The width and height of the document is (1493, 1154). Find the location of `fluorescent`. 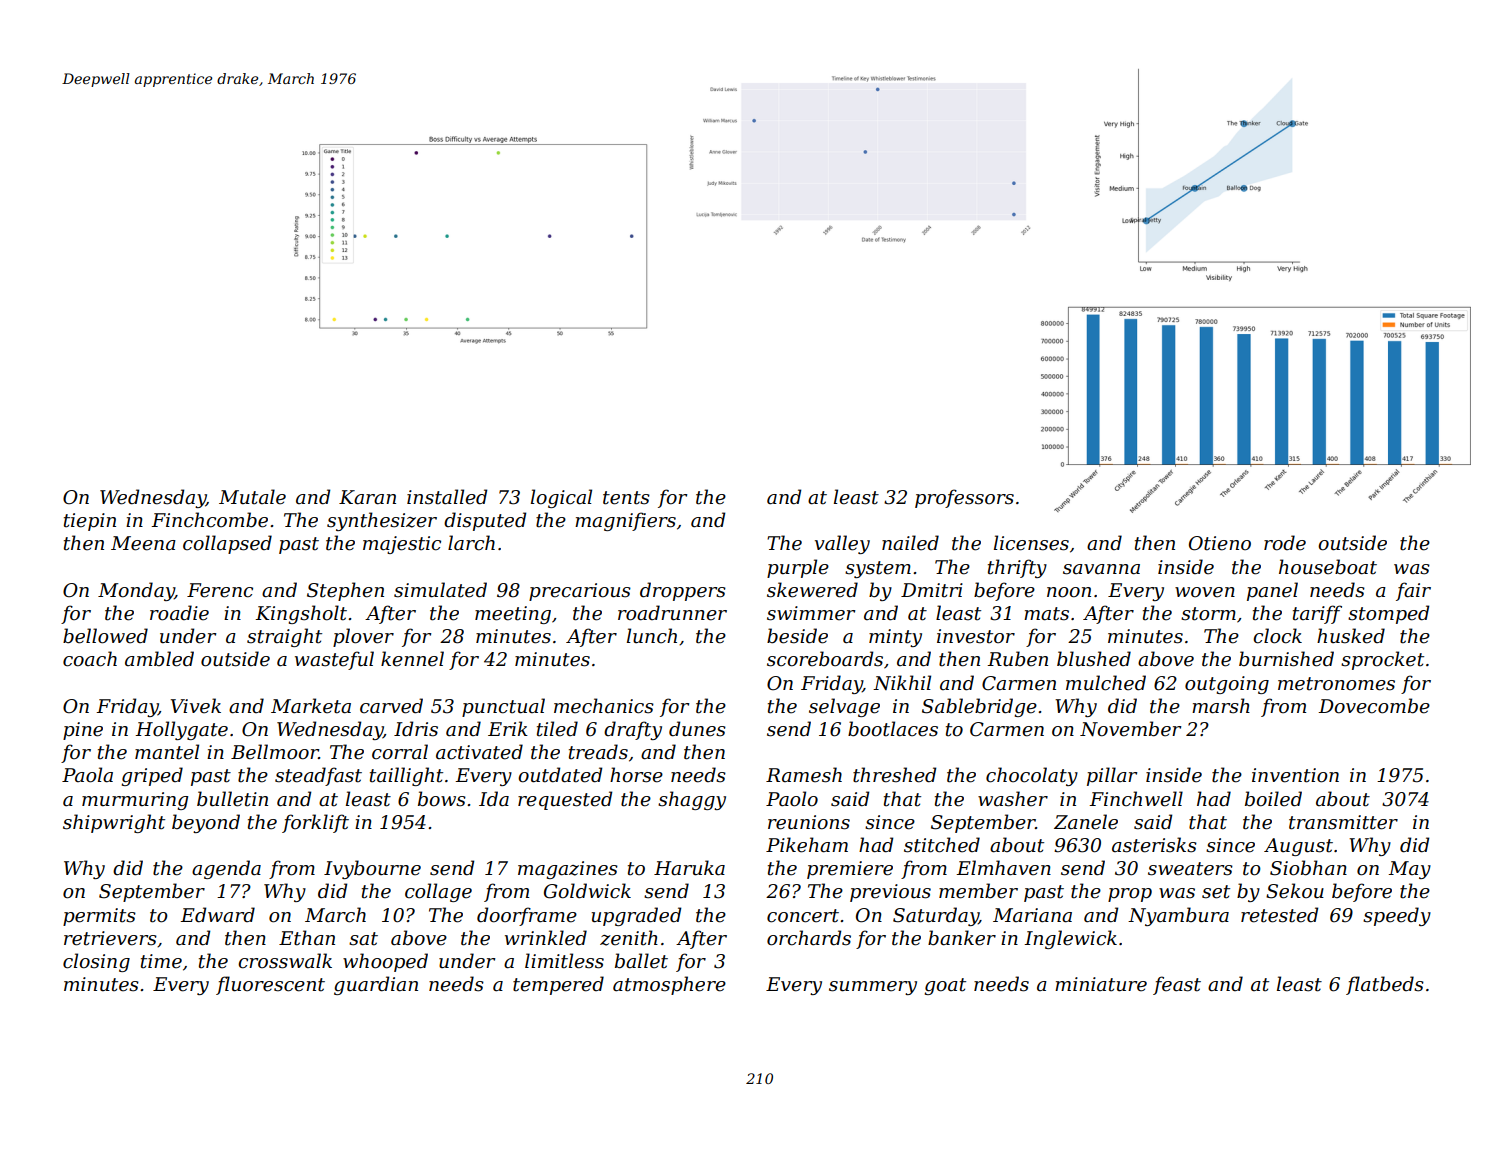

fluorescent is located at coordinates (270, 985).
